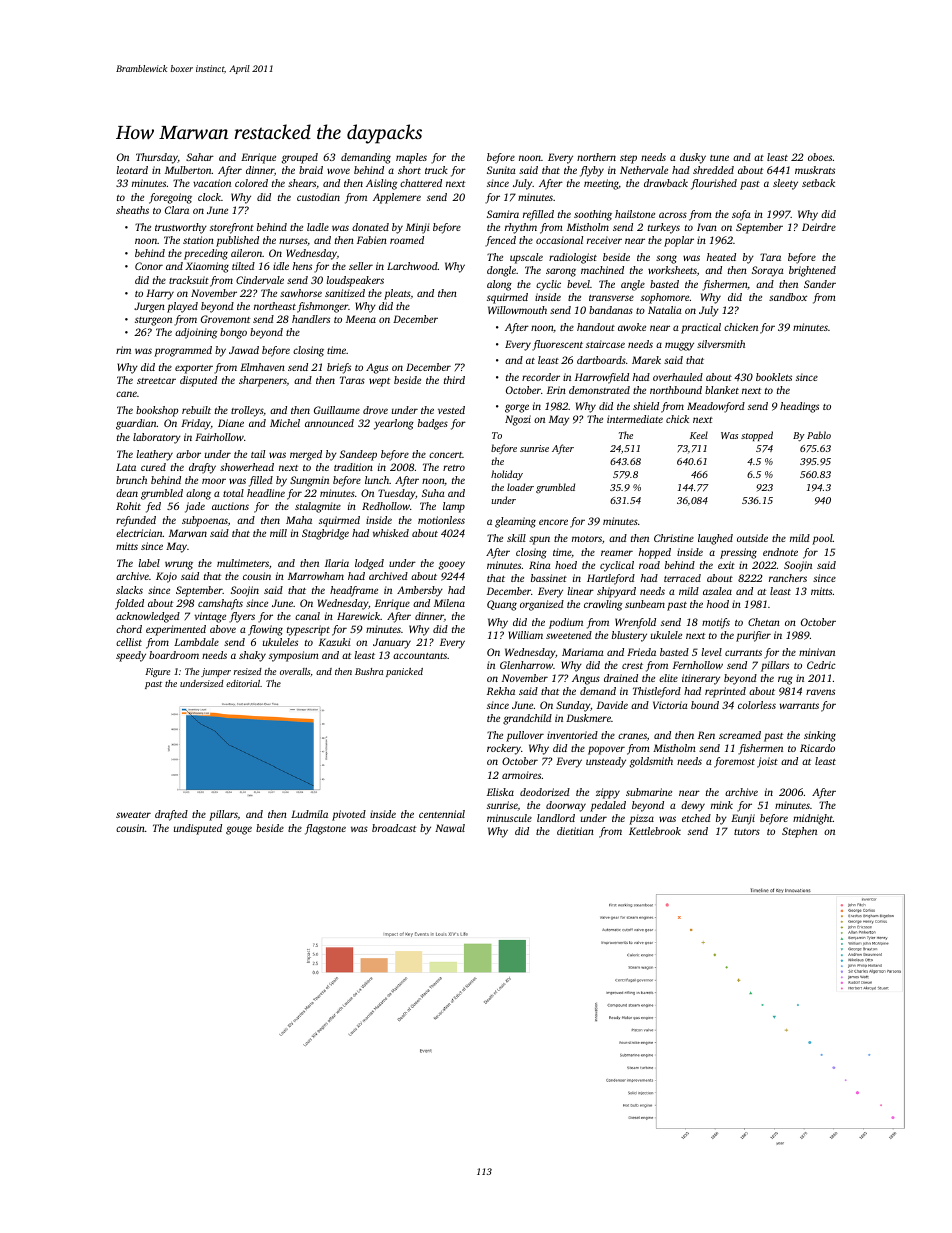  I want to click on sweater, so click(133, 815).
